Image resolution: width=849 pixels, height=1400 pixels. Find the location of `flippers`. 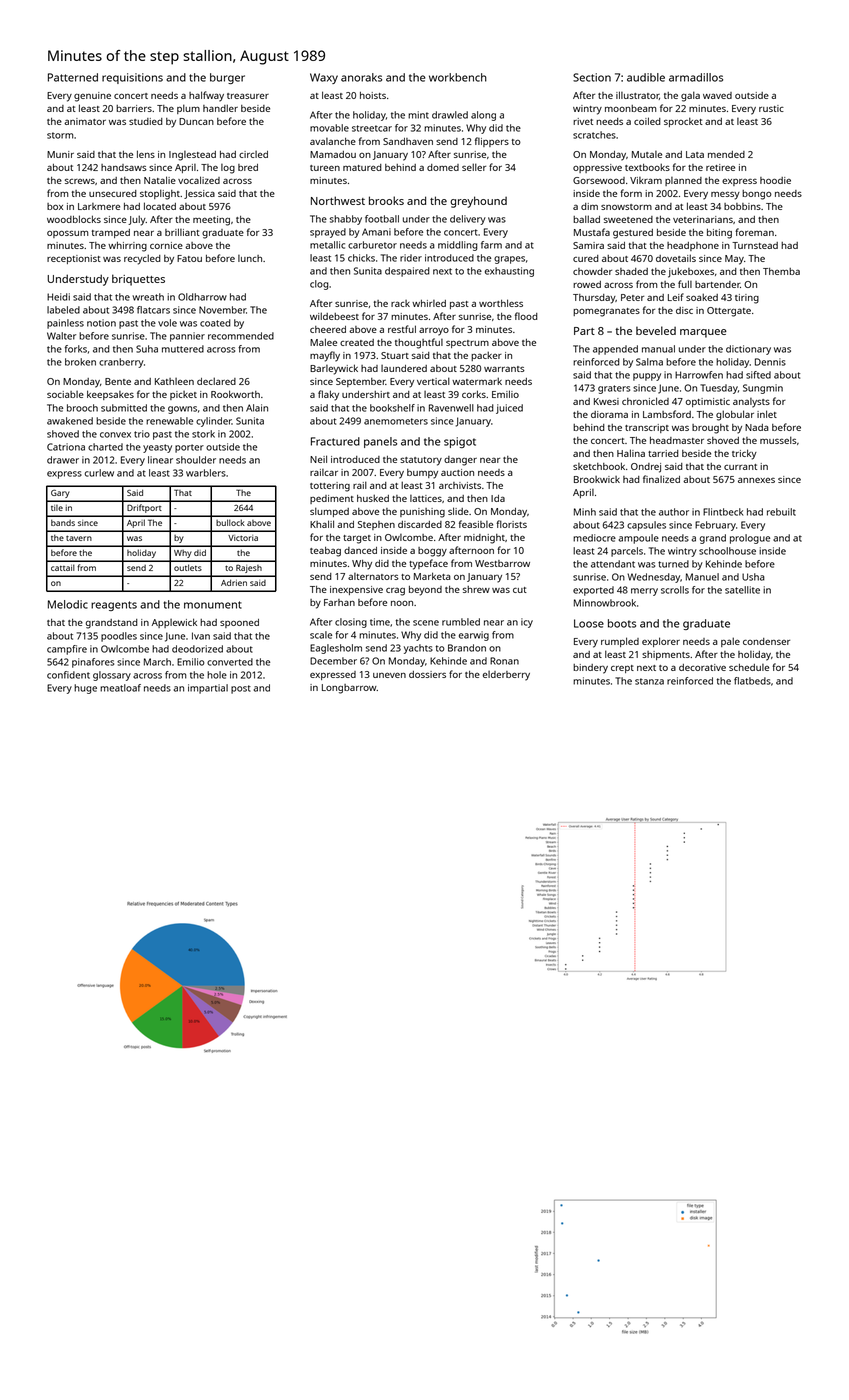

flippers is located at coordinates (492, 142).
